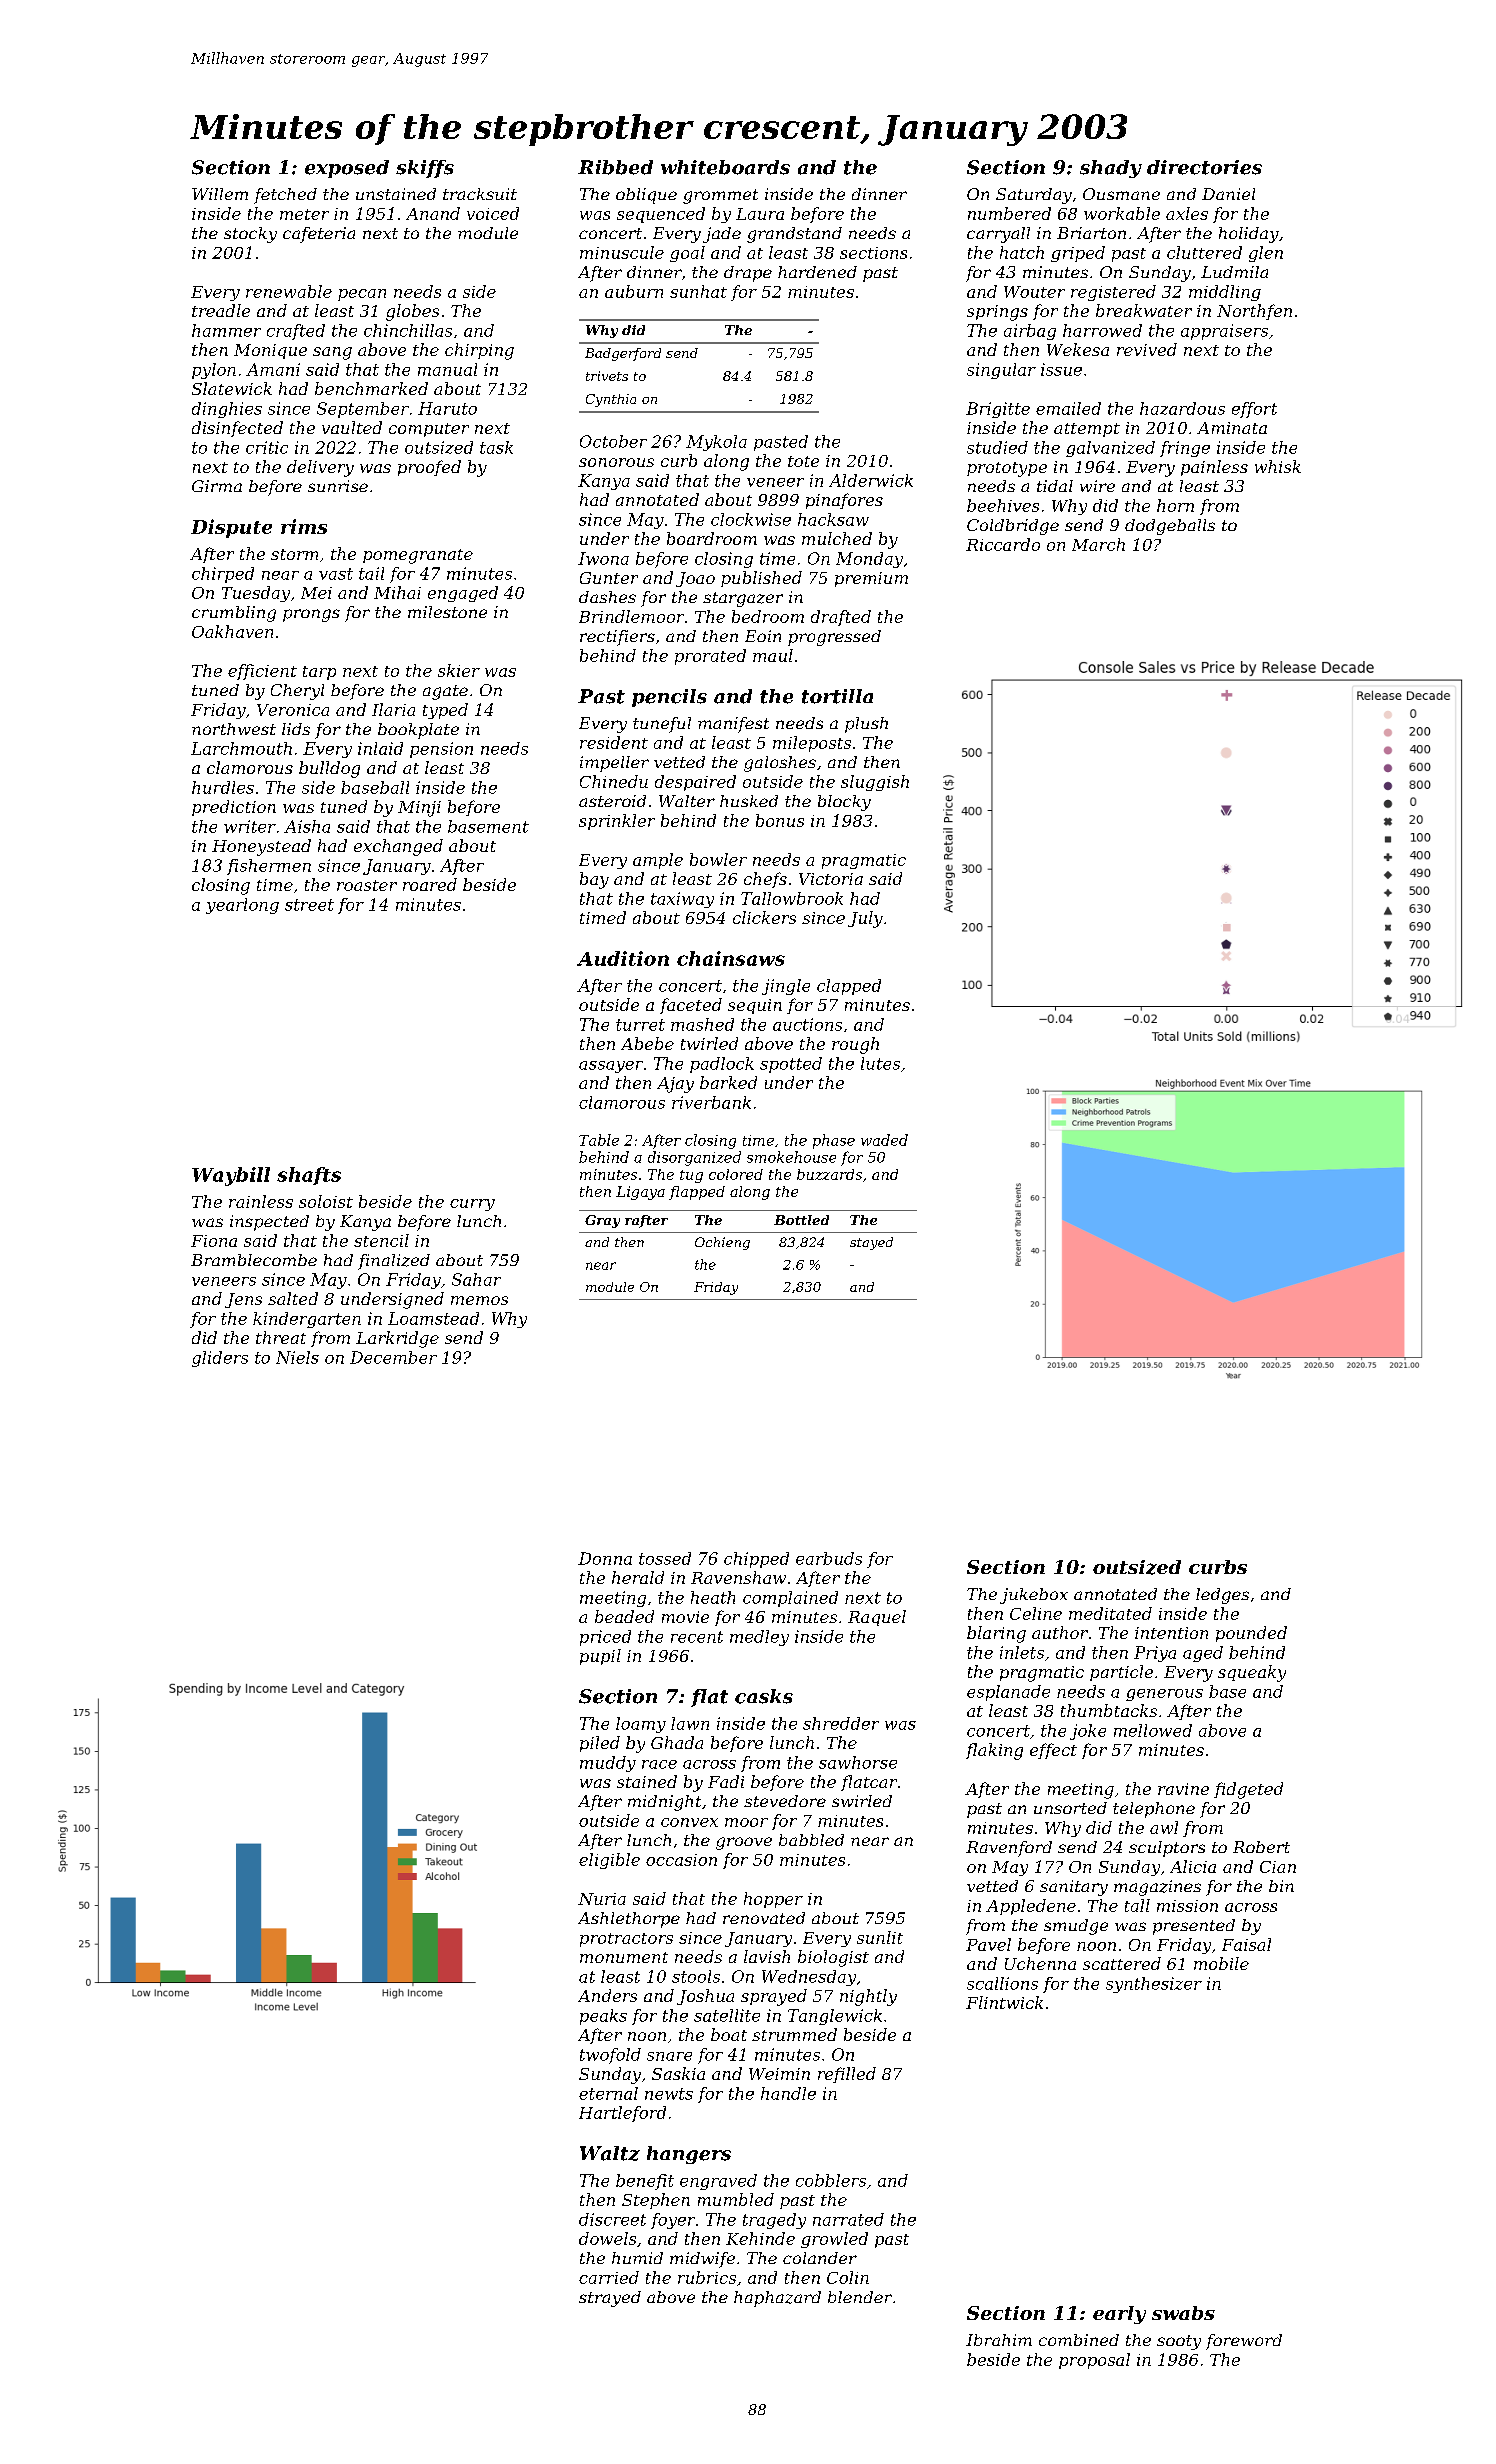 The image size is (1496, 2464). Describe the element at coordinates (610, 2299) in the image. I see `strayed` at that location.
